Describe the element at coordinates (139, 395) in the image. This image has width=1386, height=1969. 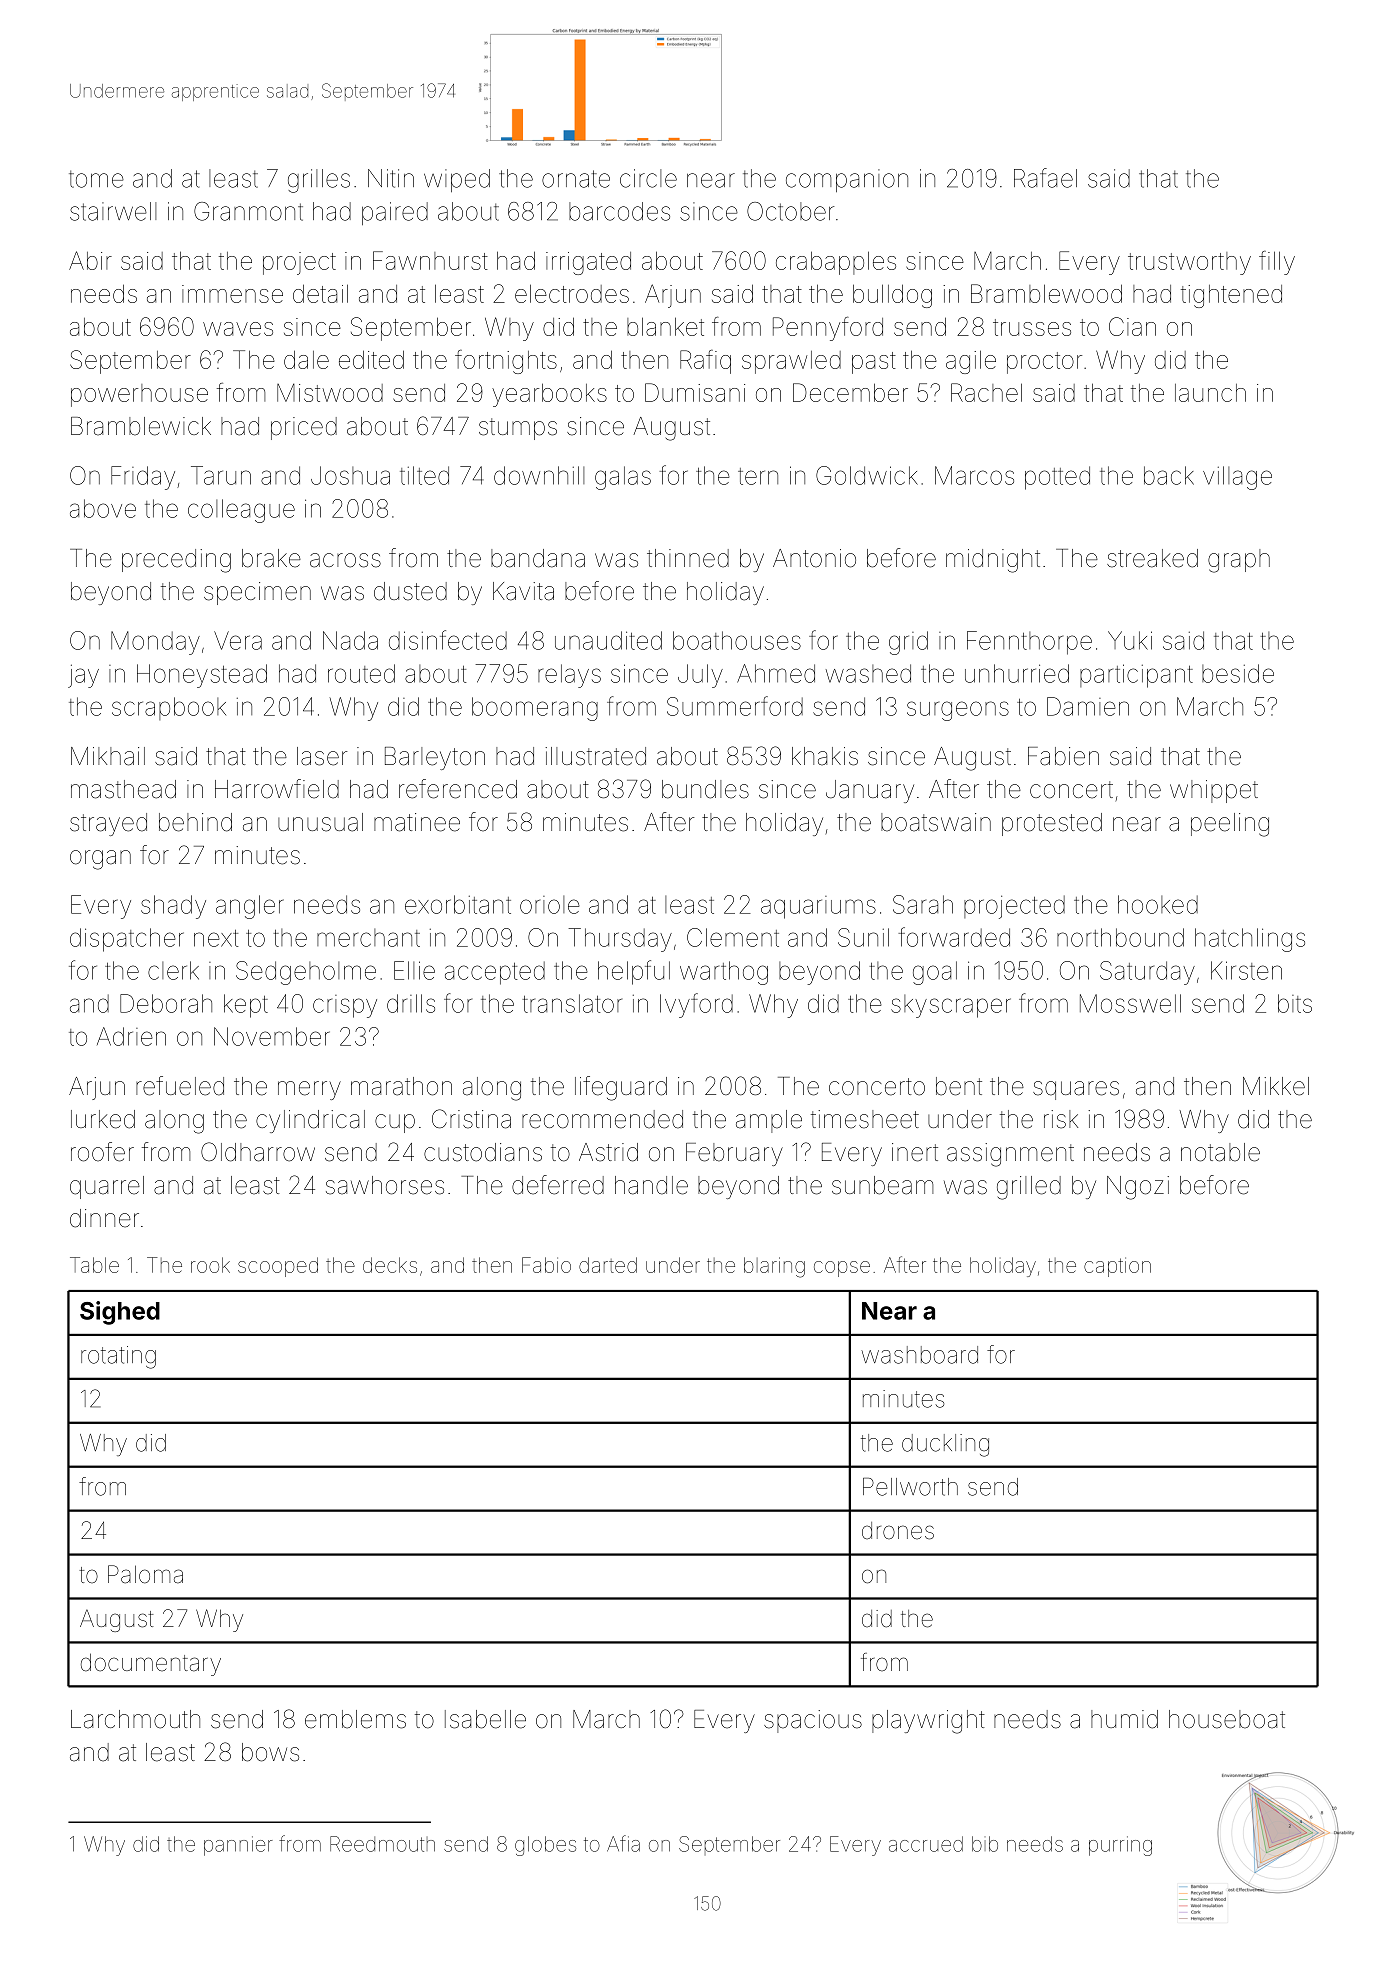
I see `powerhouse` at that location.
